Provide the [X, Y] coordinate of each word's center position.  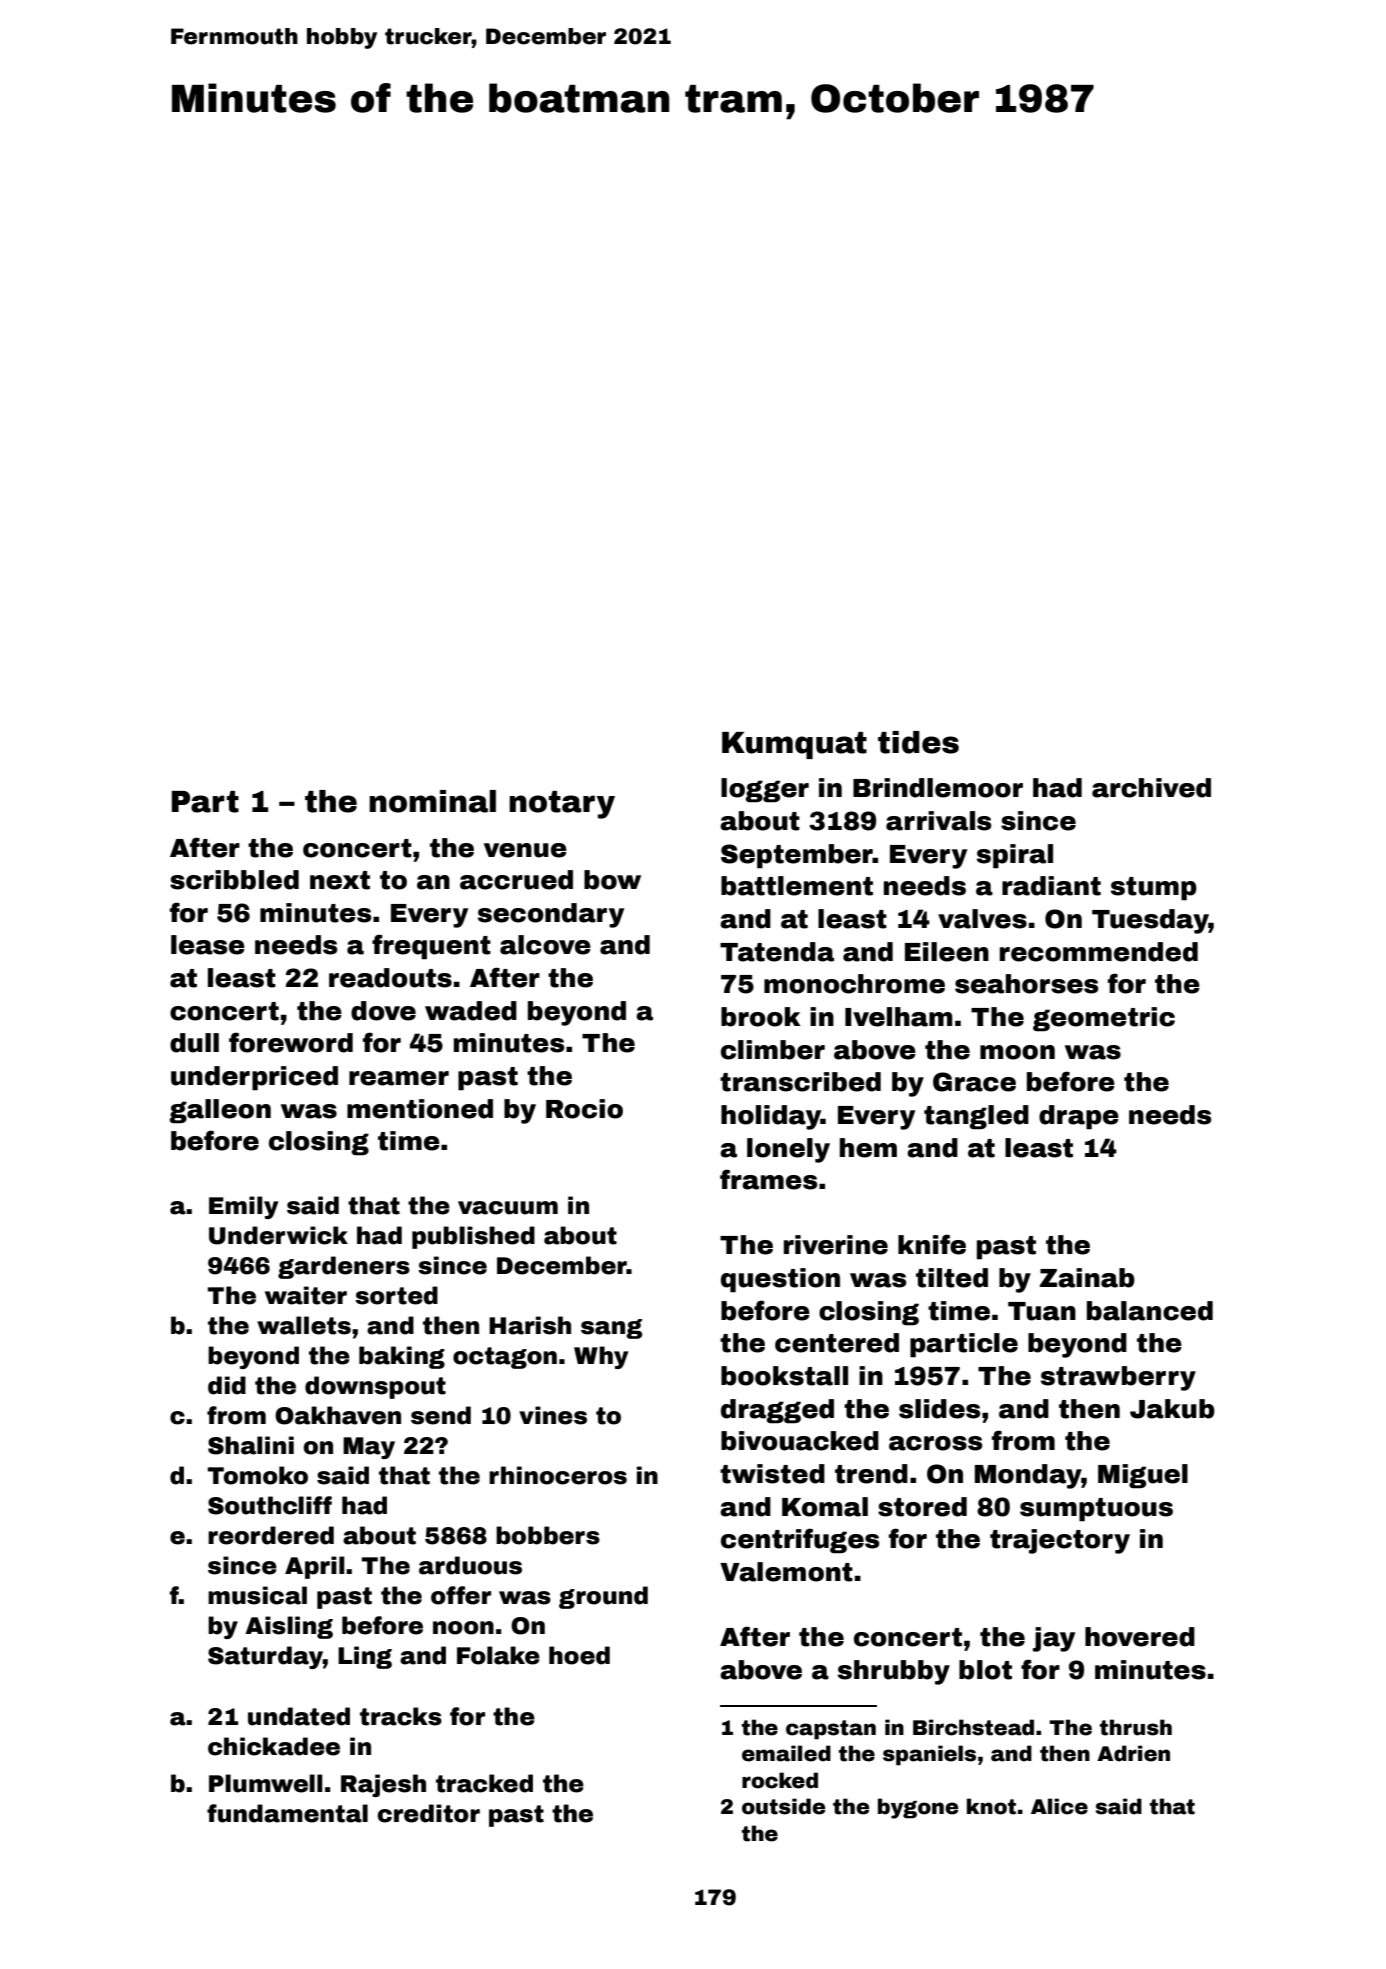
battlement [797, 886]
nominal [432, 801]
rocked [780, 1780]
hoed [579, 1655]
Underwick [278, 1235]
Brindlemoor [938, 788]
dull [194, 1043]
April [315, 1567]
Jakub [1172, 1409]
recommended [1099, 952]
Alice [1059, 1806]
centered [837, 1343]
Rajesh [383, 1785]
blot [985, 1670]
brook [760, 1017]
